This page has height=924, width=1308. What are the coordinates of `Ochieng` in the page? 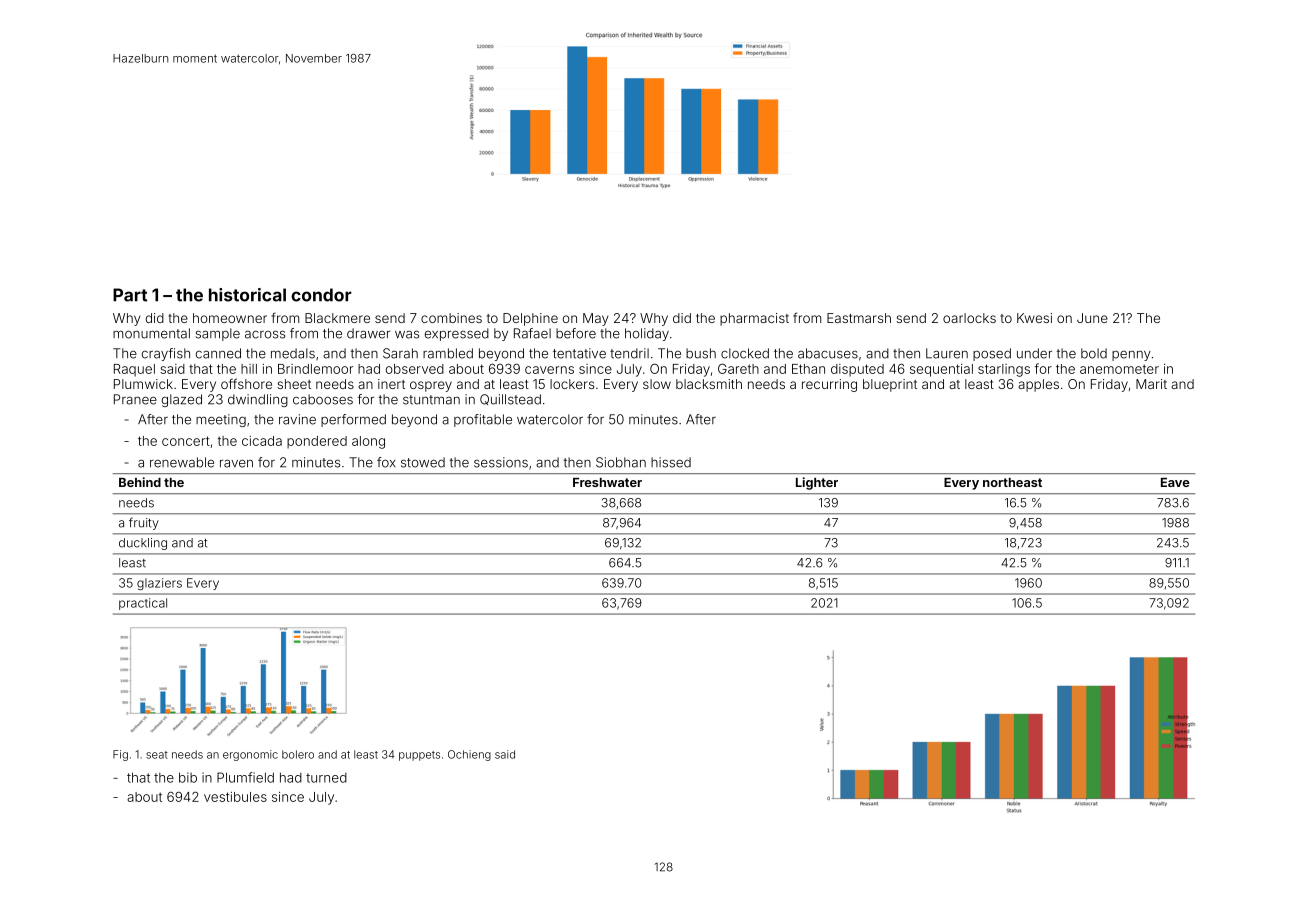 It's located at (469, 755).
